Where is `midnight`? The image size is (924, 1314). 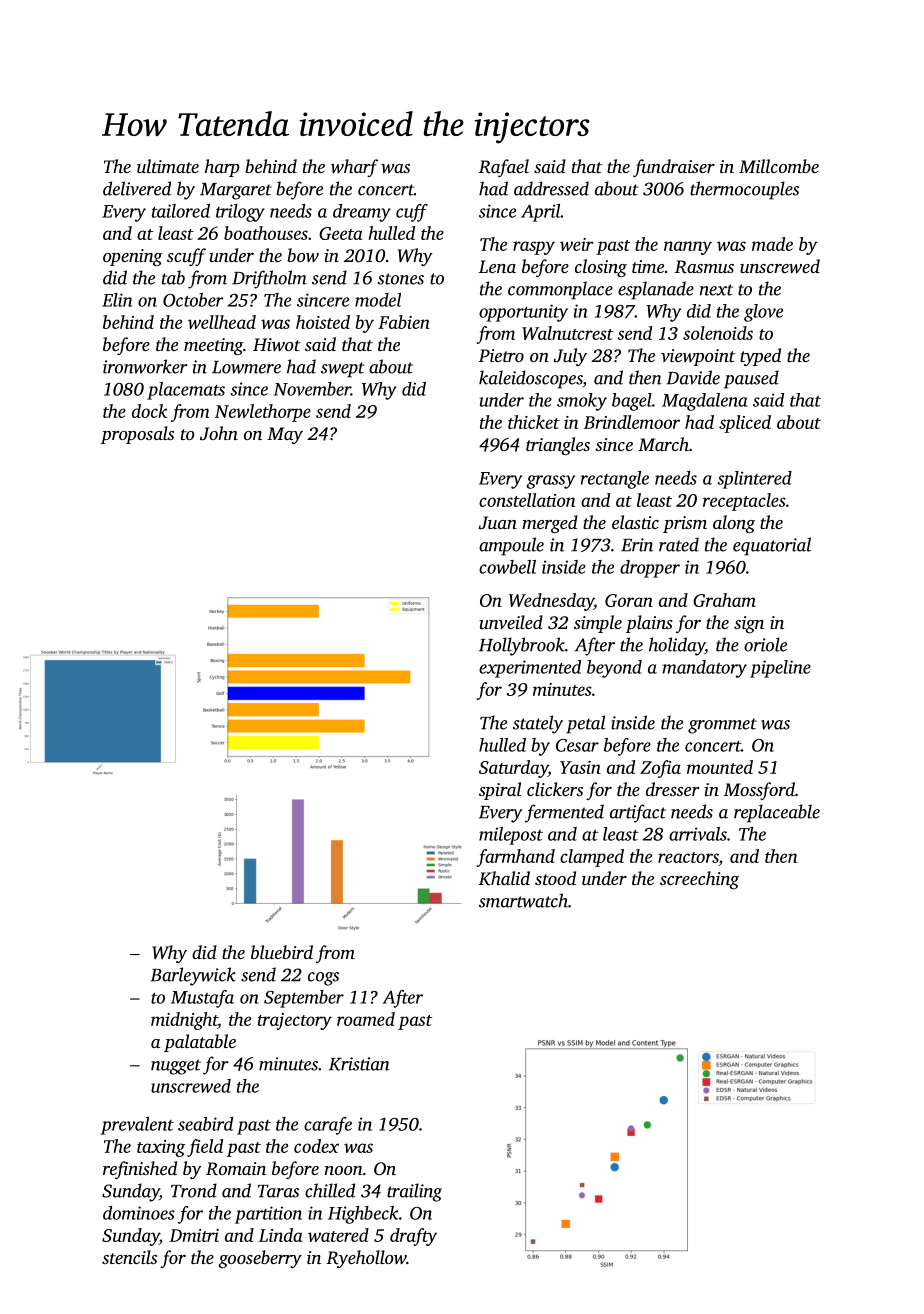
midnight is located at coordinates (184, 1021).
